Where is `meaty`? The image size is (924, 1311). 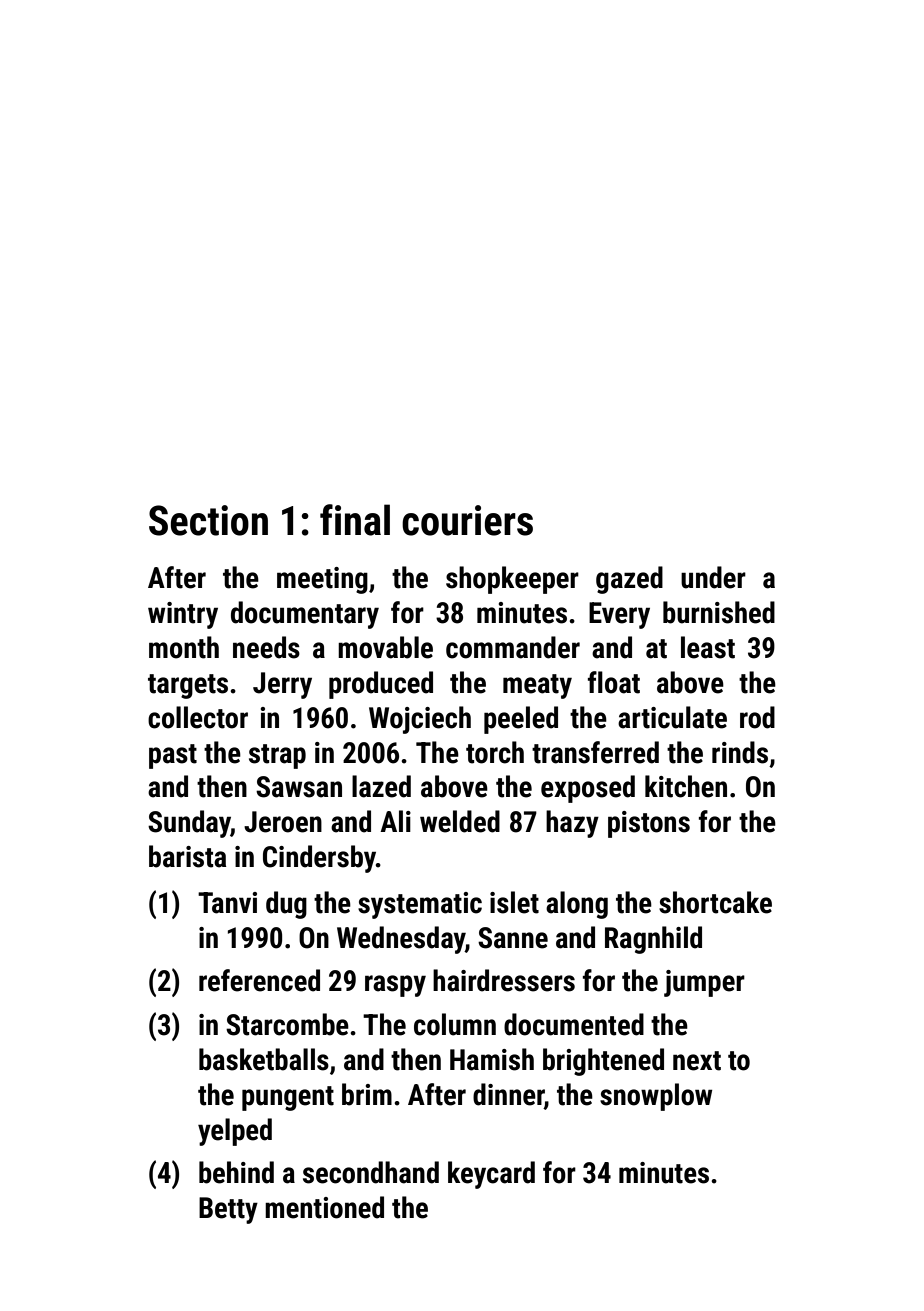
meaty is located at coordinates (537, 686).
